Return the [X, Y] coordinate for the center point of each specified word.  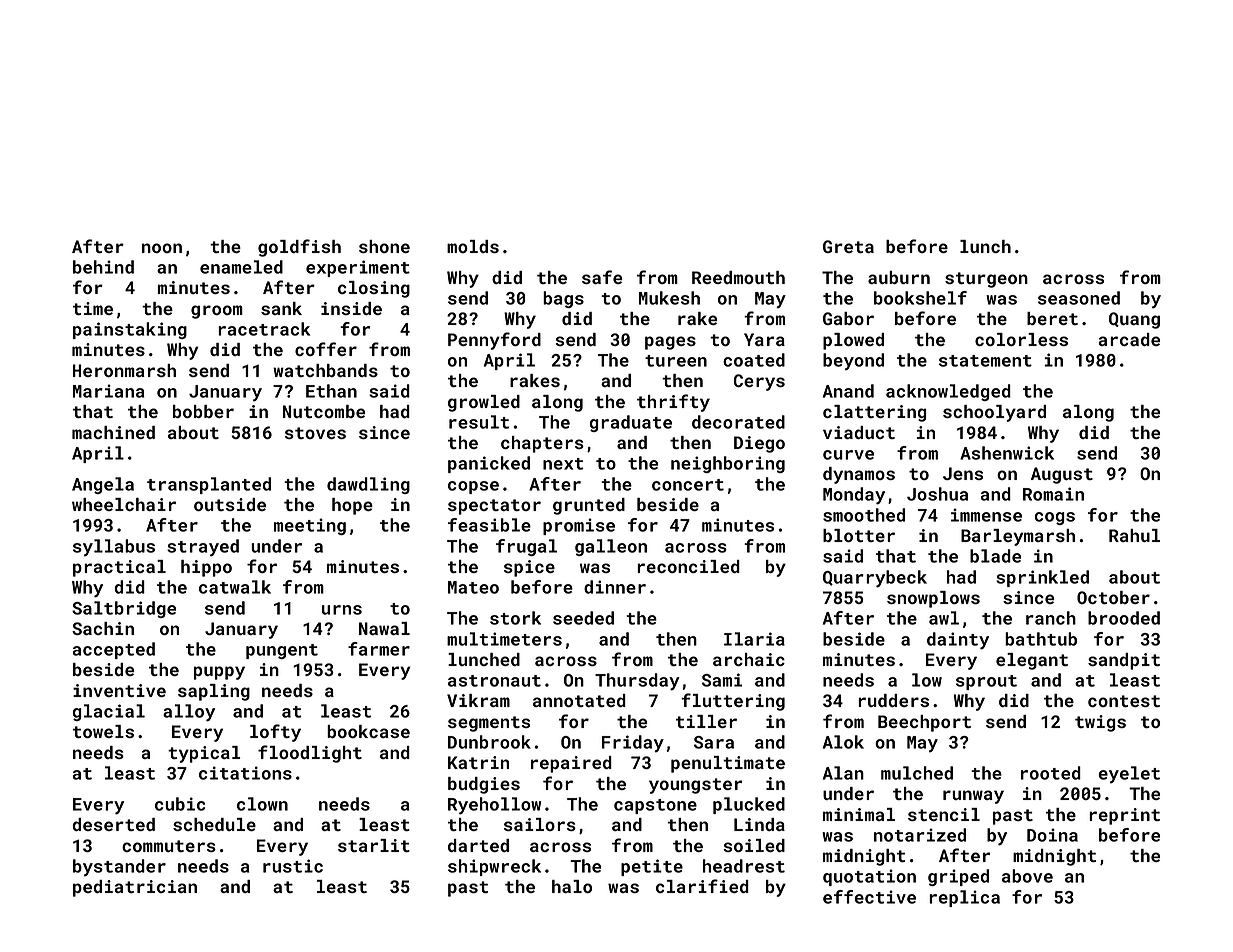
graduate [631, 423]
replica [964, 898]
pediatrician [135, 888]
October [1113, 597]
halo [572, 886]
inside [351, 308]
